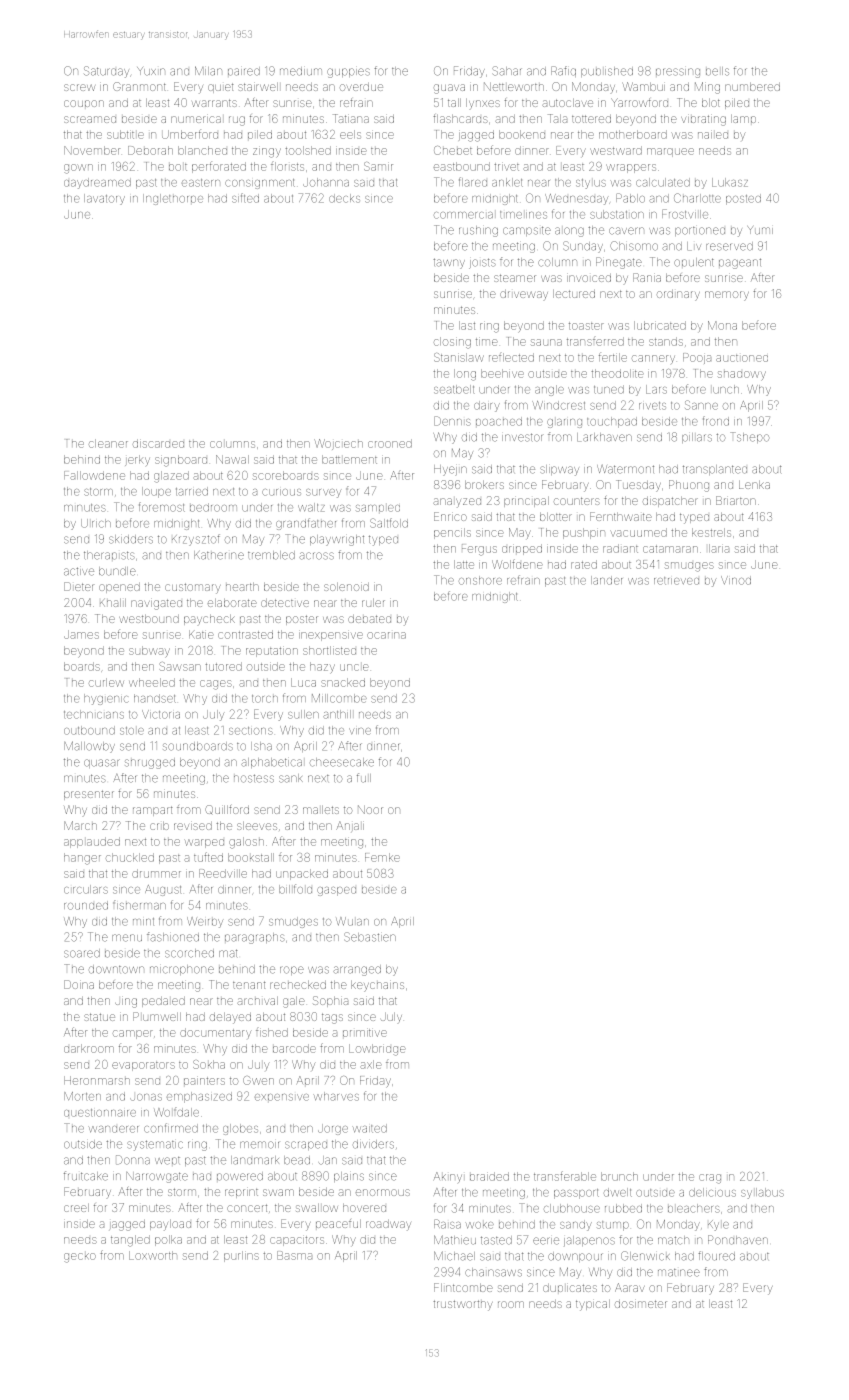 The width and height of the document is (849, 1400). Describe the element at coordinates (457, 503) in the document. I see `analyzed` at that location.
